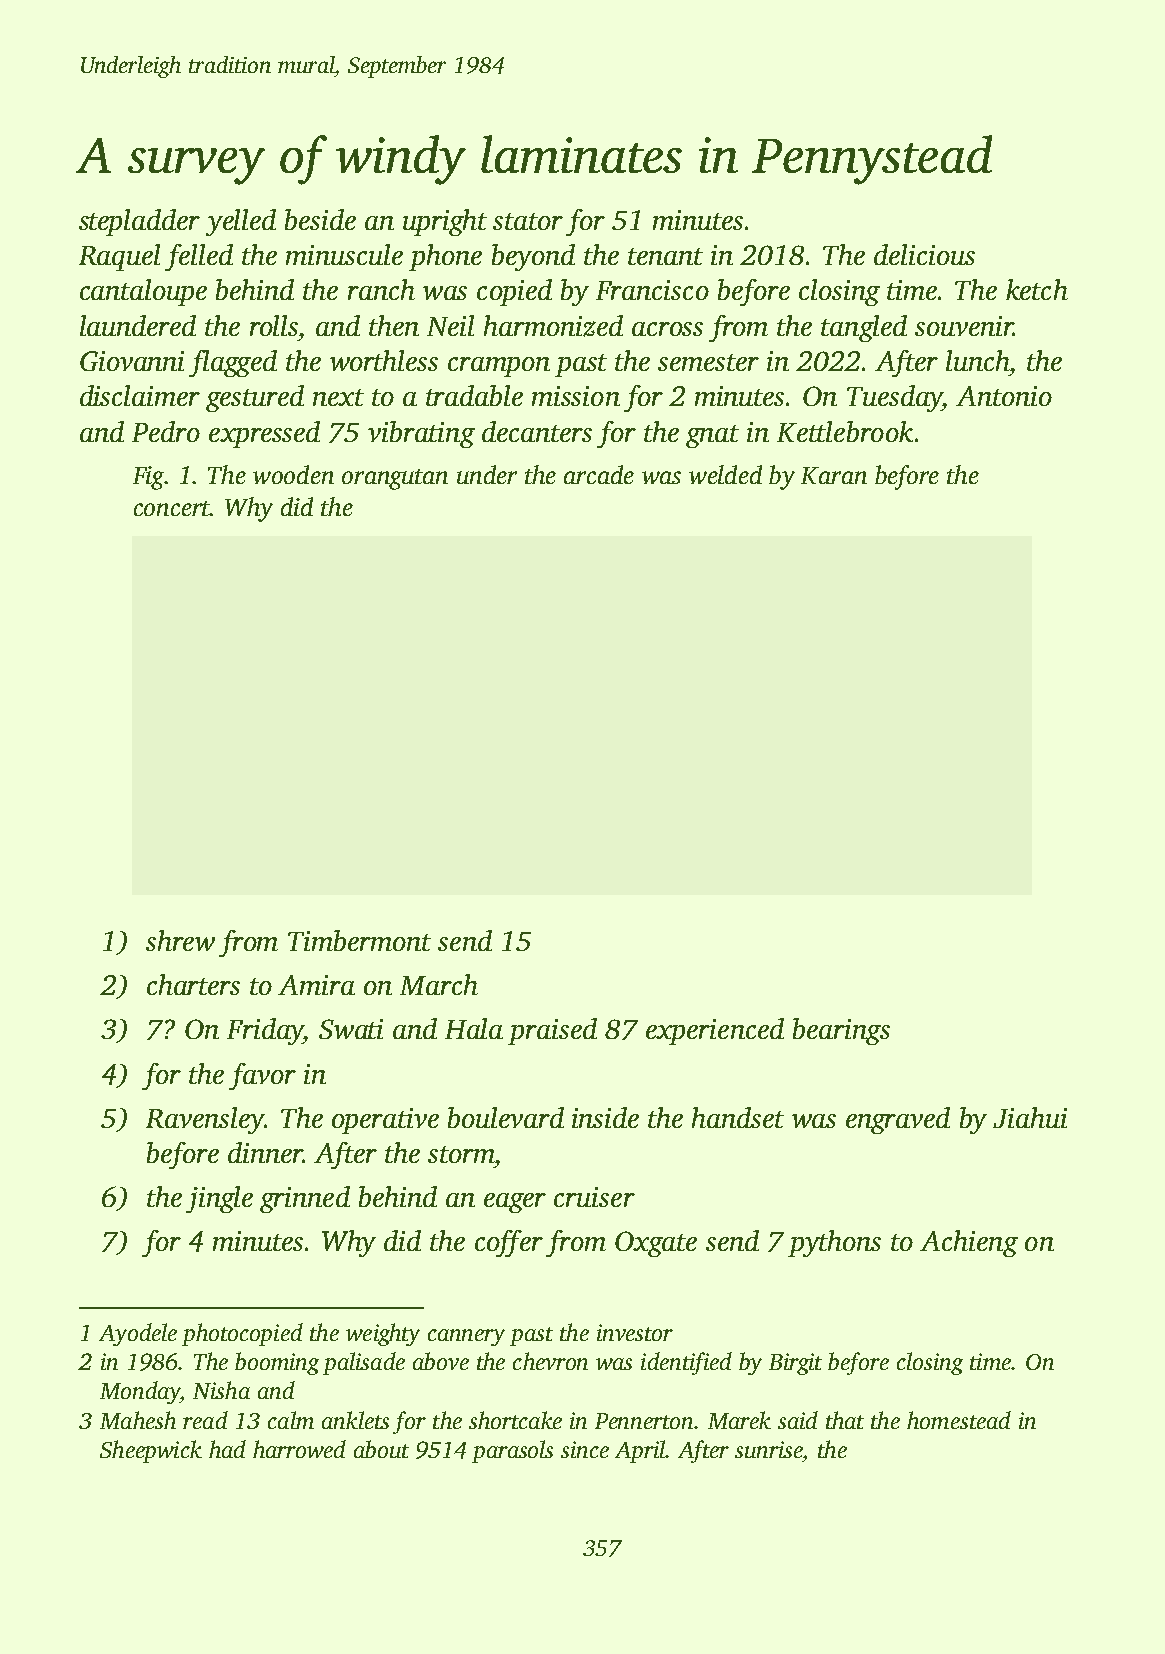  Describe the element at coordinates (381, 1449) in the image. I see `about` at that location.
